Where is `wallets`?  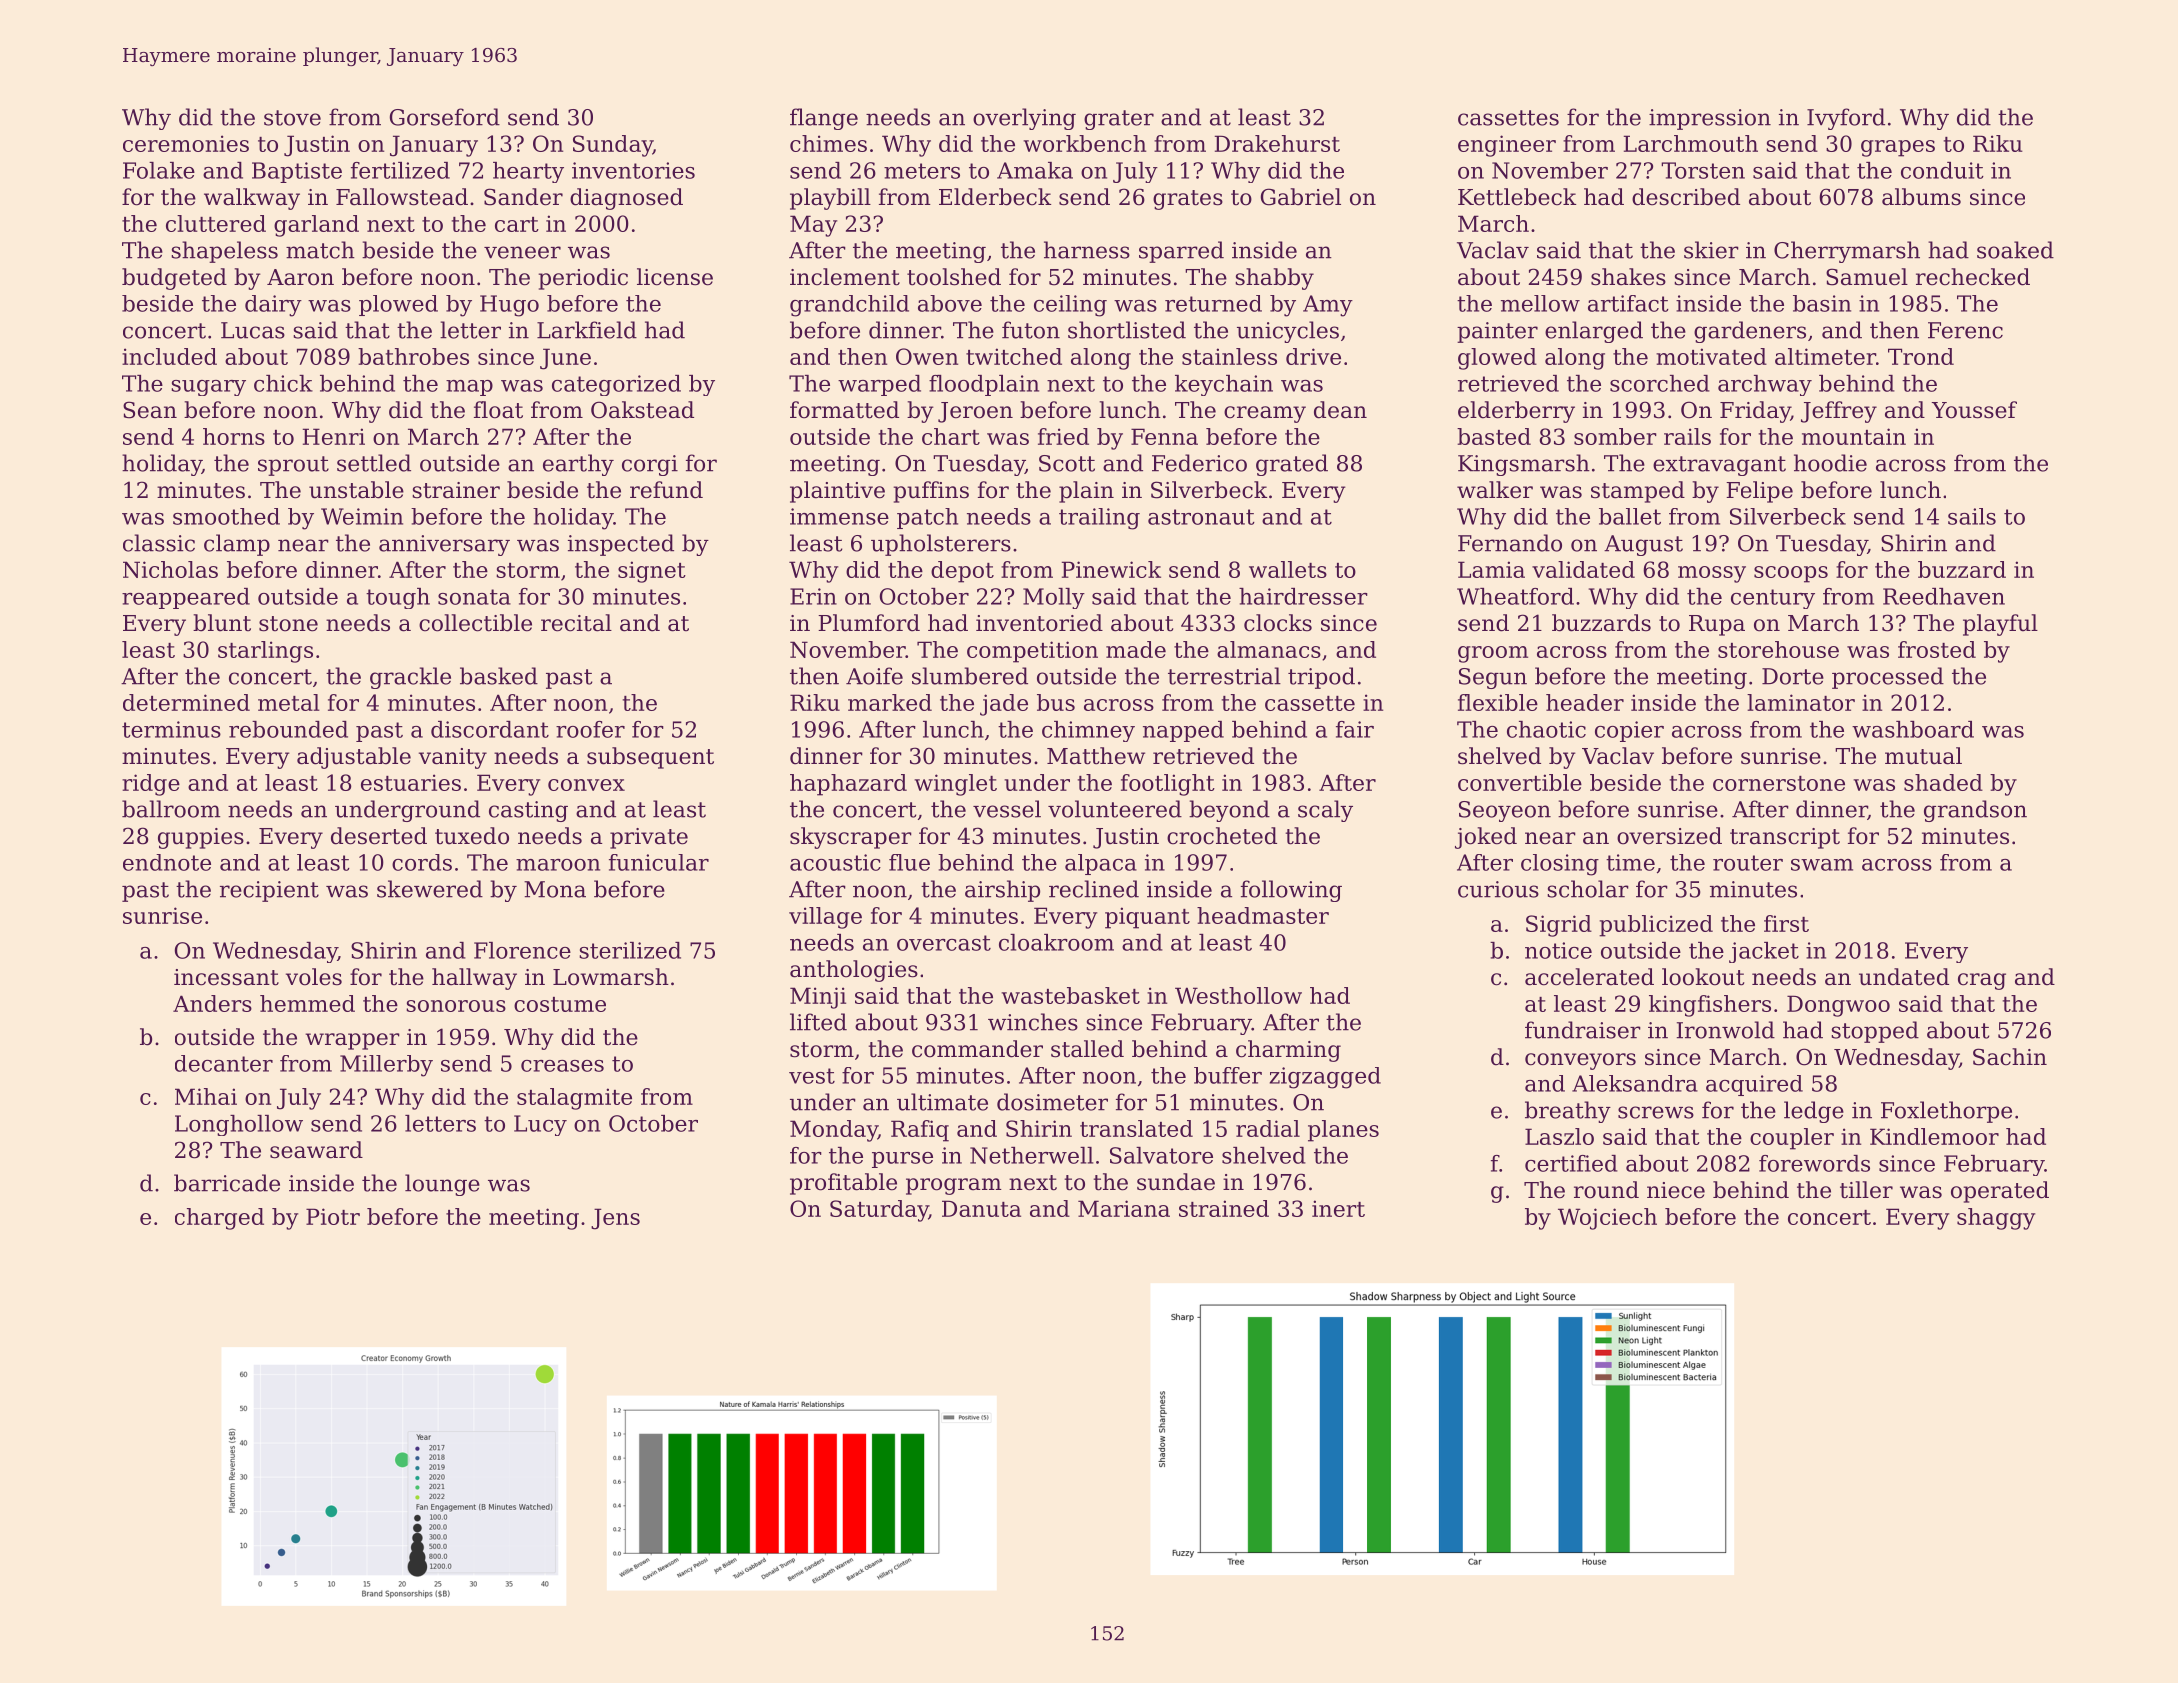
wallets is located at coordinates (1288, 569).
